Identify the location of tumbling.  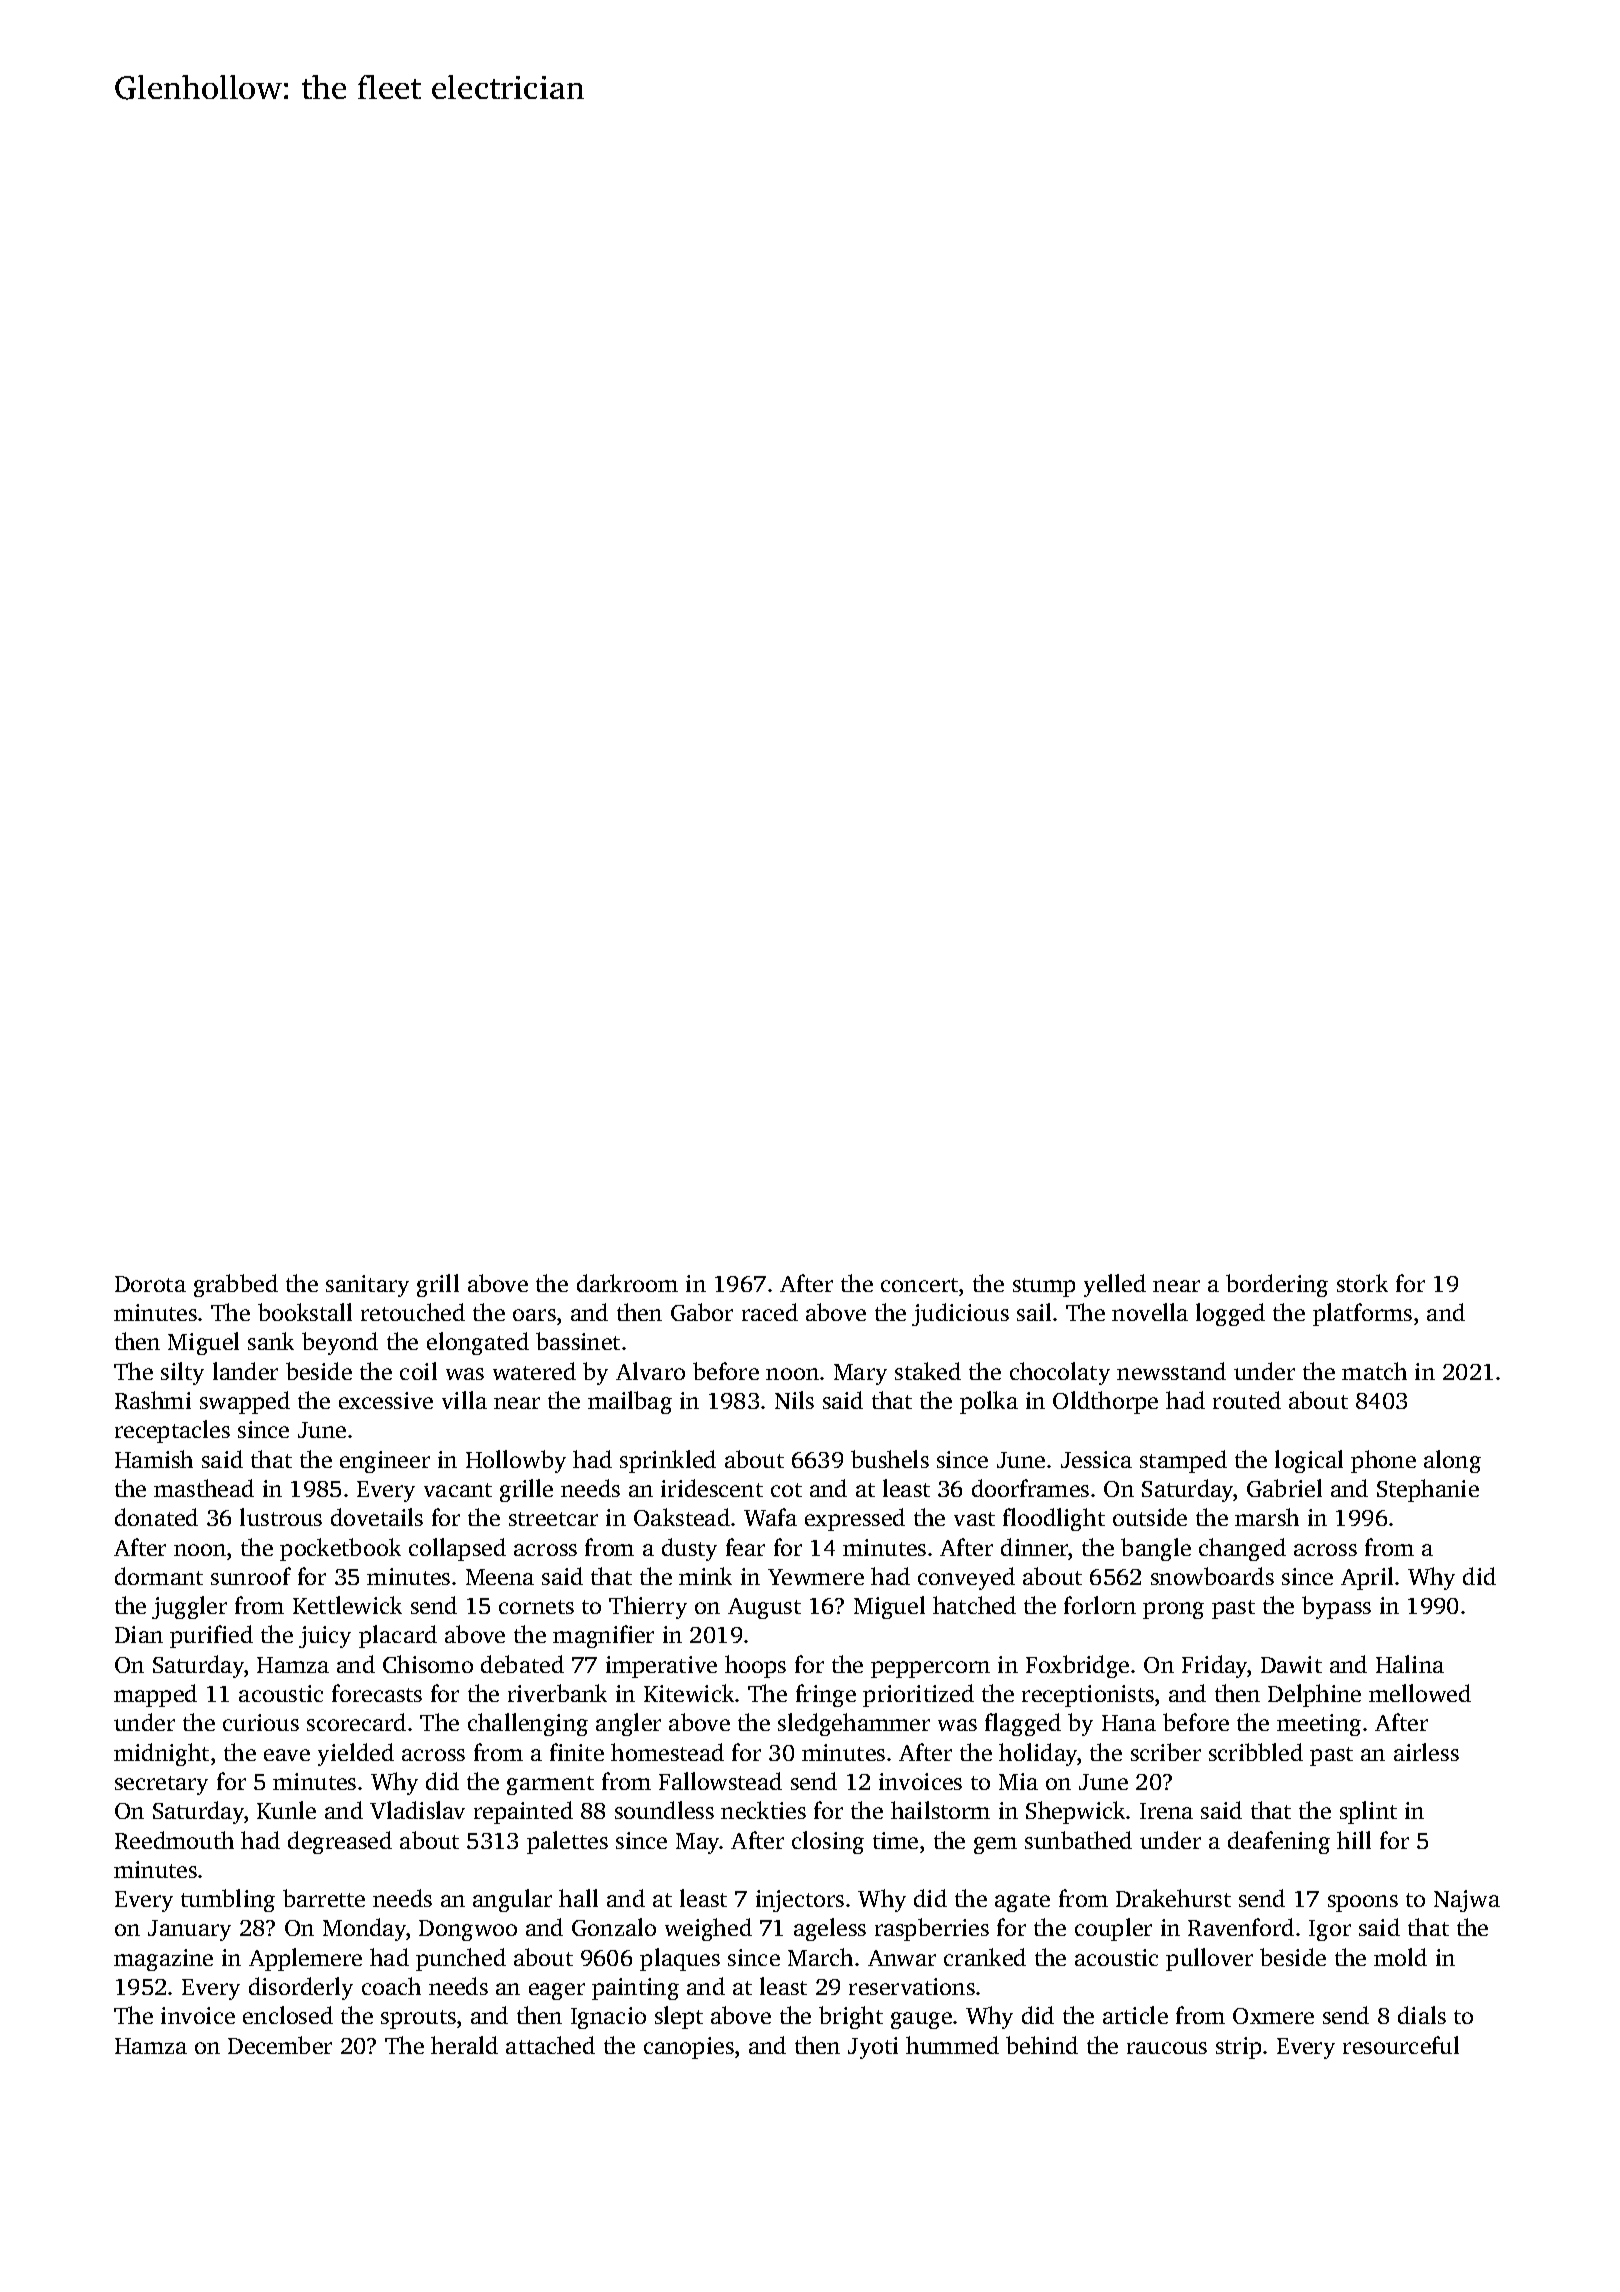
(228, 1900).
